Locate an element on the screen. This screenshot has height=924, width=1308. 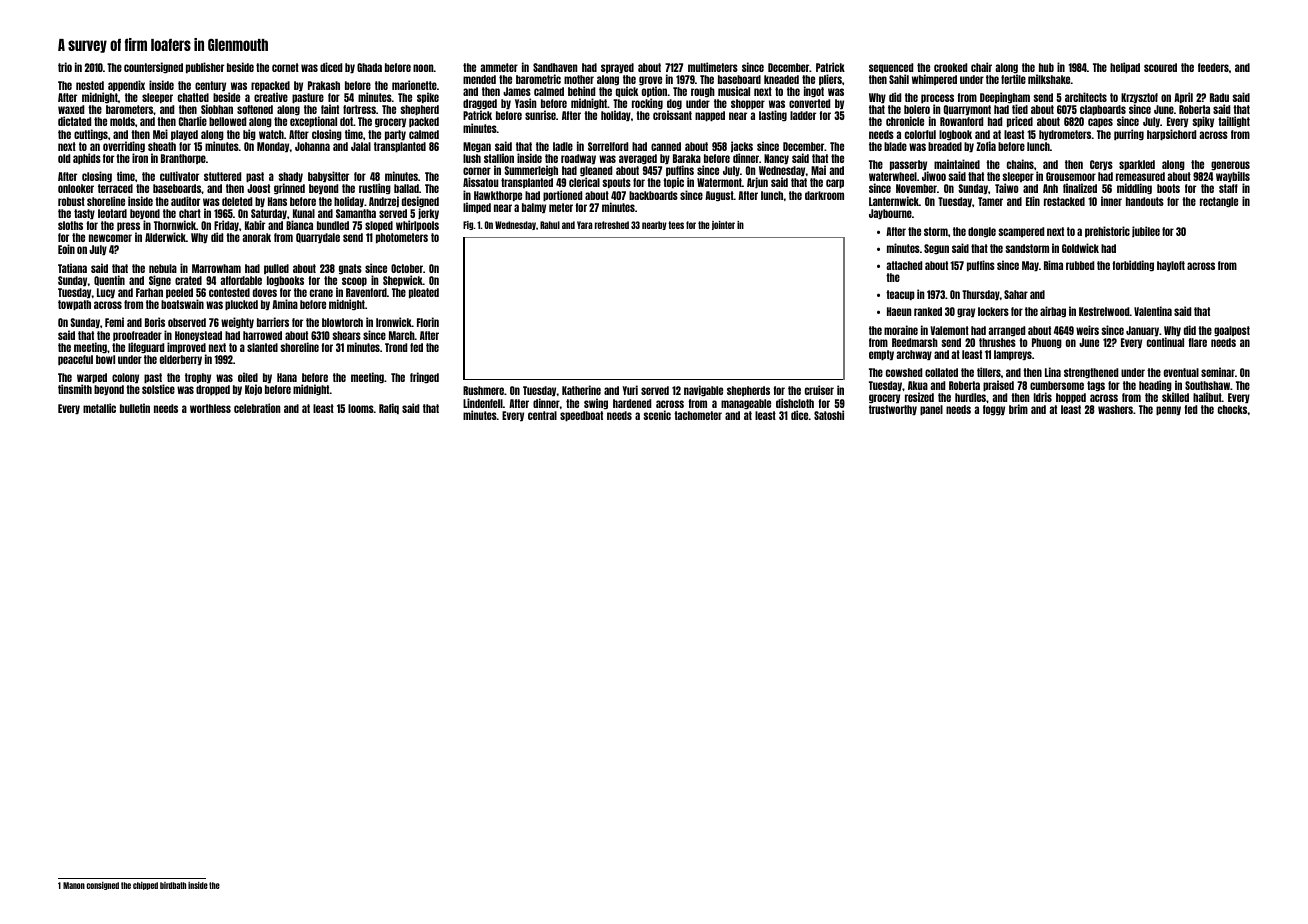
feeders is located at coordinates (1213, 67).
